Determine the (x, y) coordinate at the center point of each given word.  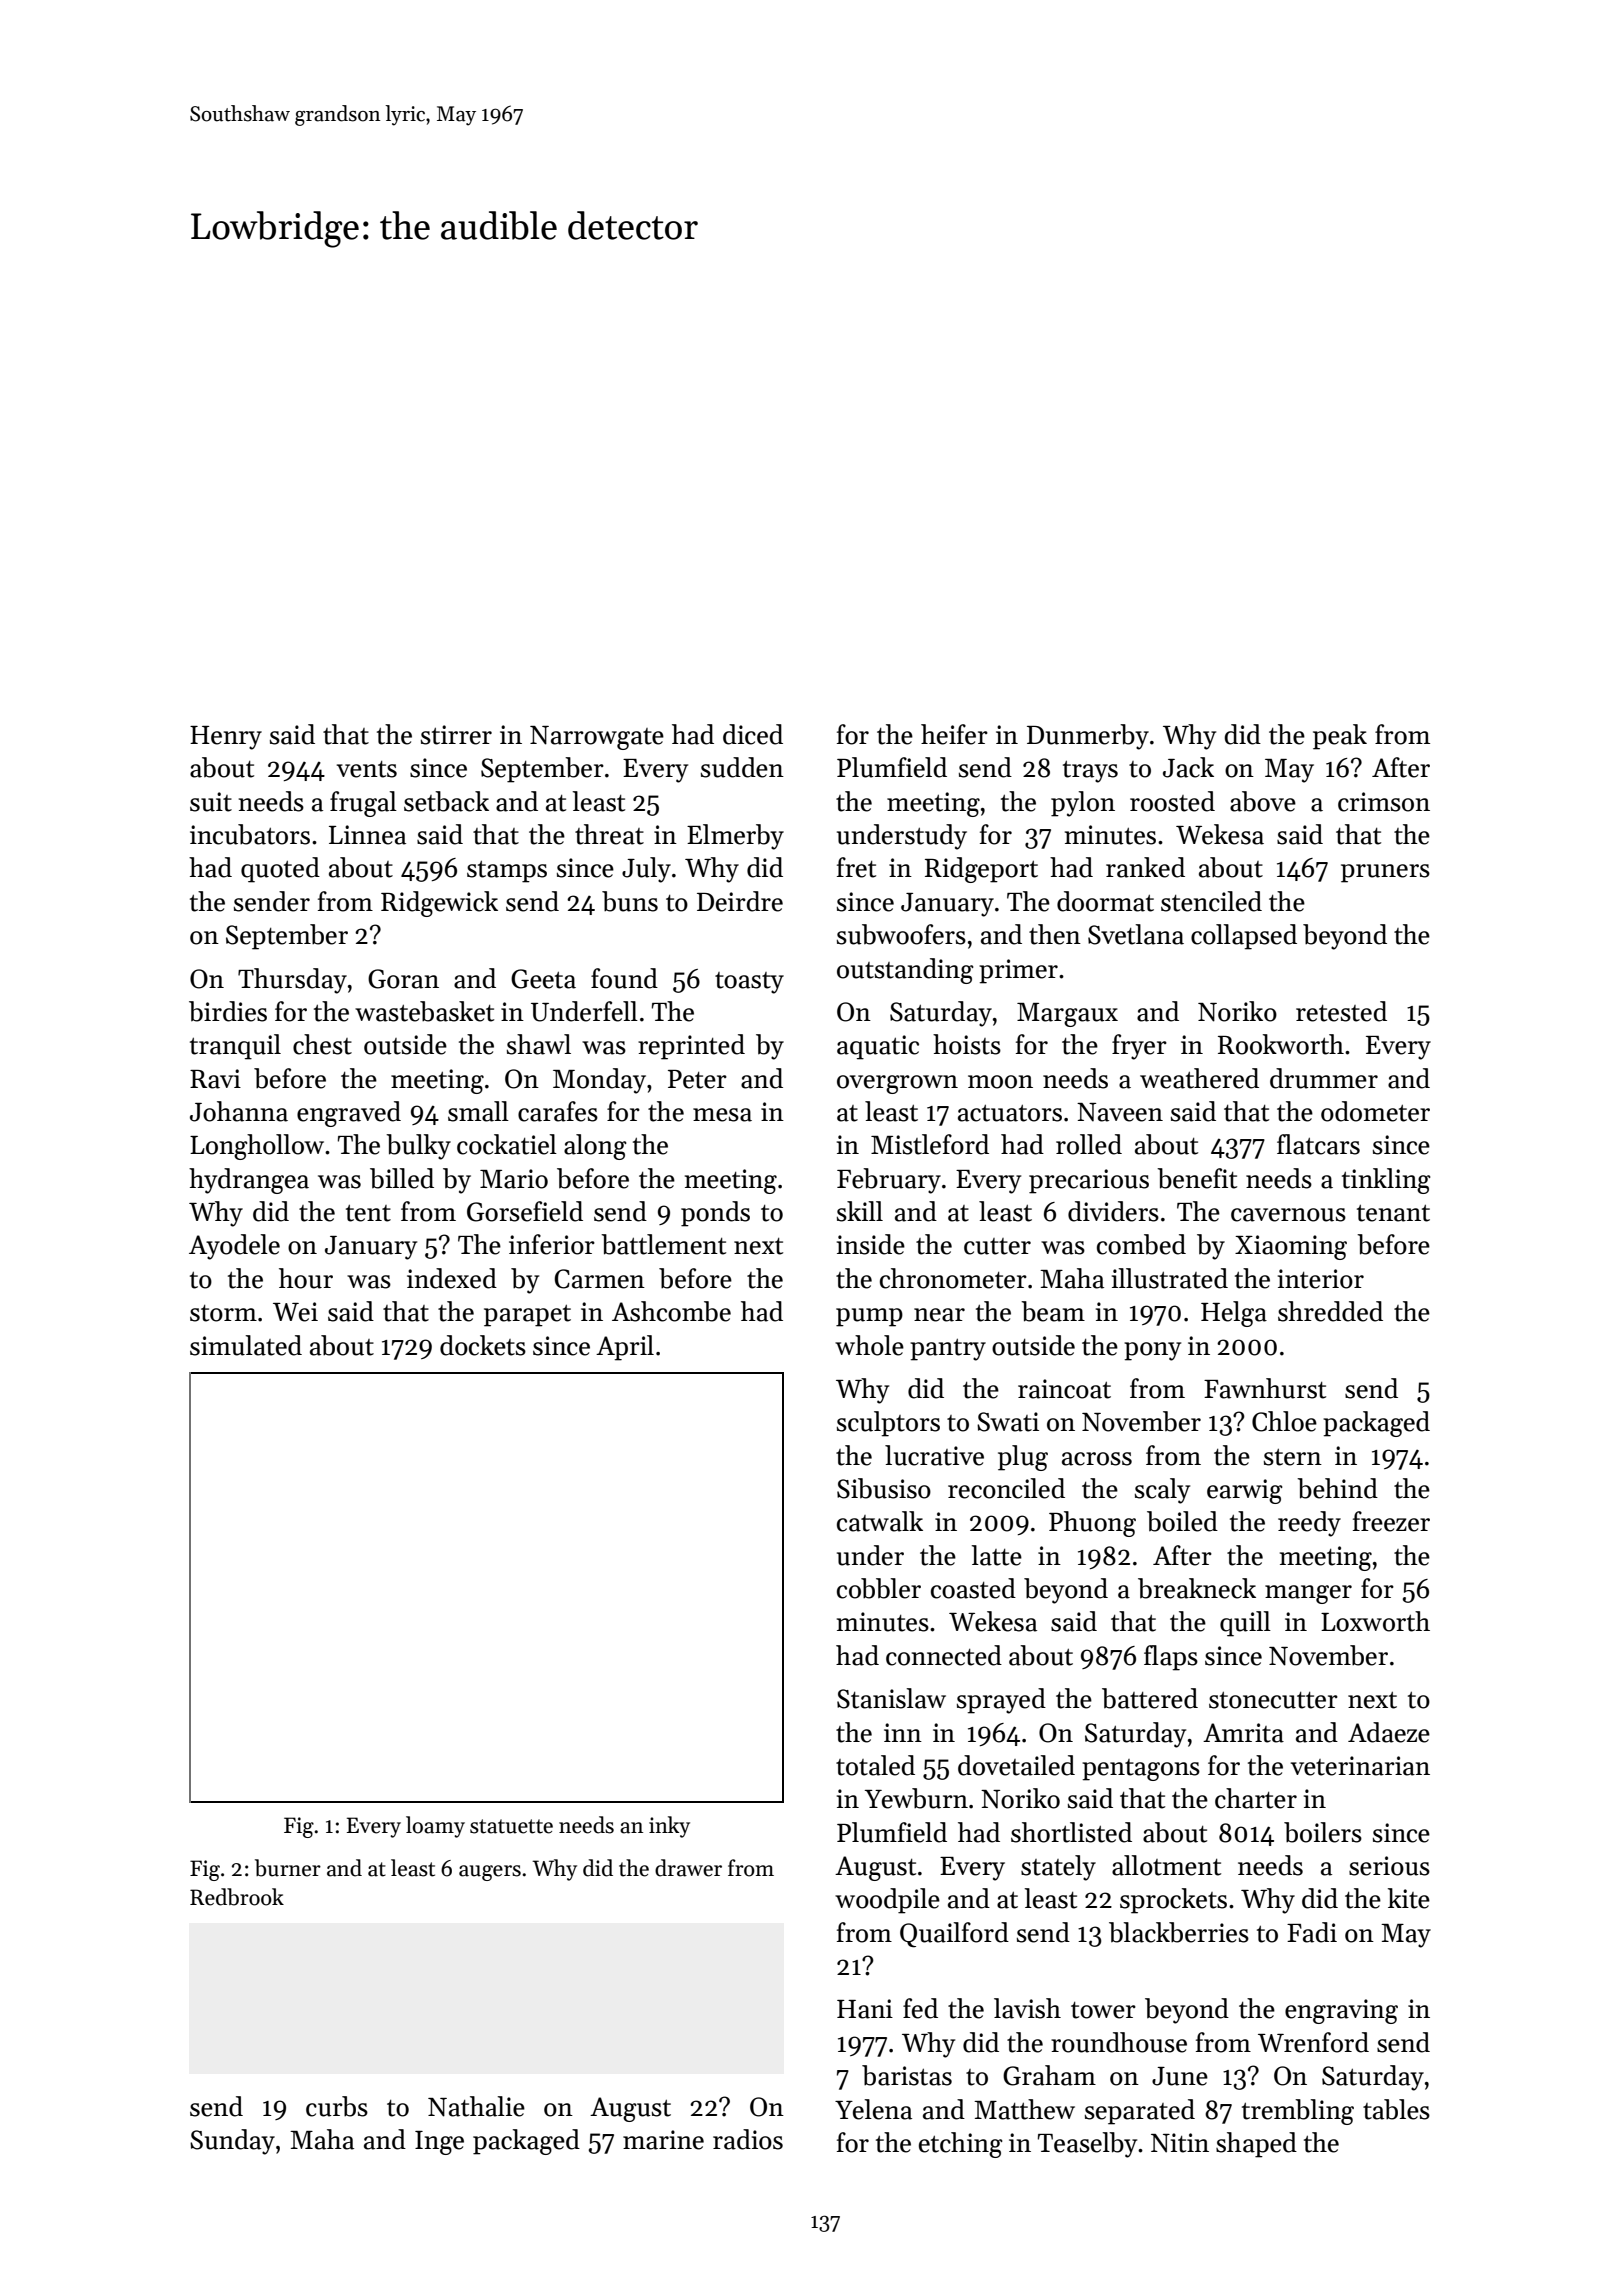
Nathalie (476, 2106)
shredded (1330, 1311)
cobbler (879, 1588)
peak (1340, 737)
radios (748, 2139)
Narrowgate (597, 738)
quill (1245, 1624)
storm (223, 1313)
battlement (663, 1244)
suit (211, 802)
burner (288, 1868)
